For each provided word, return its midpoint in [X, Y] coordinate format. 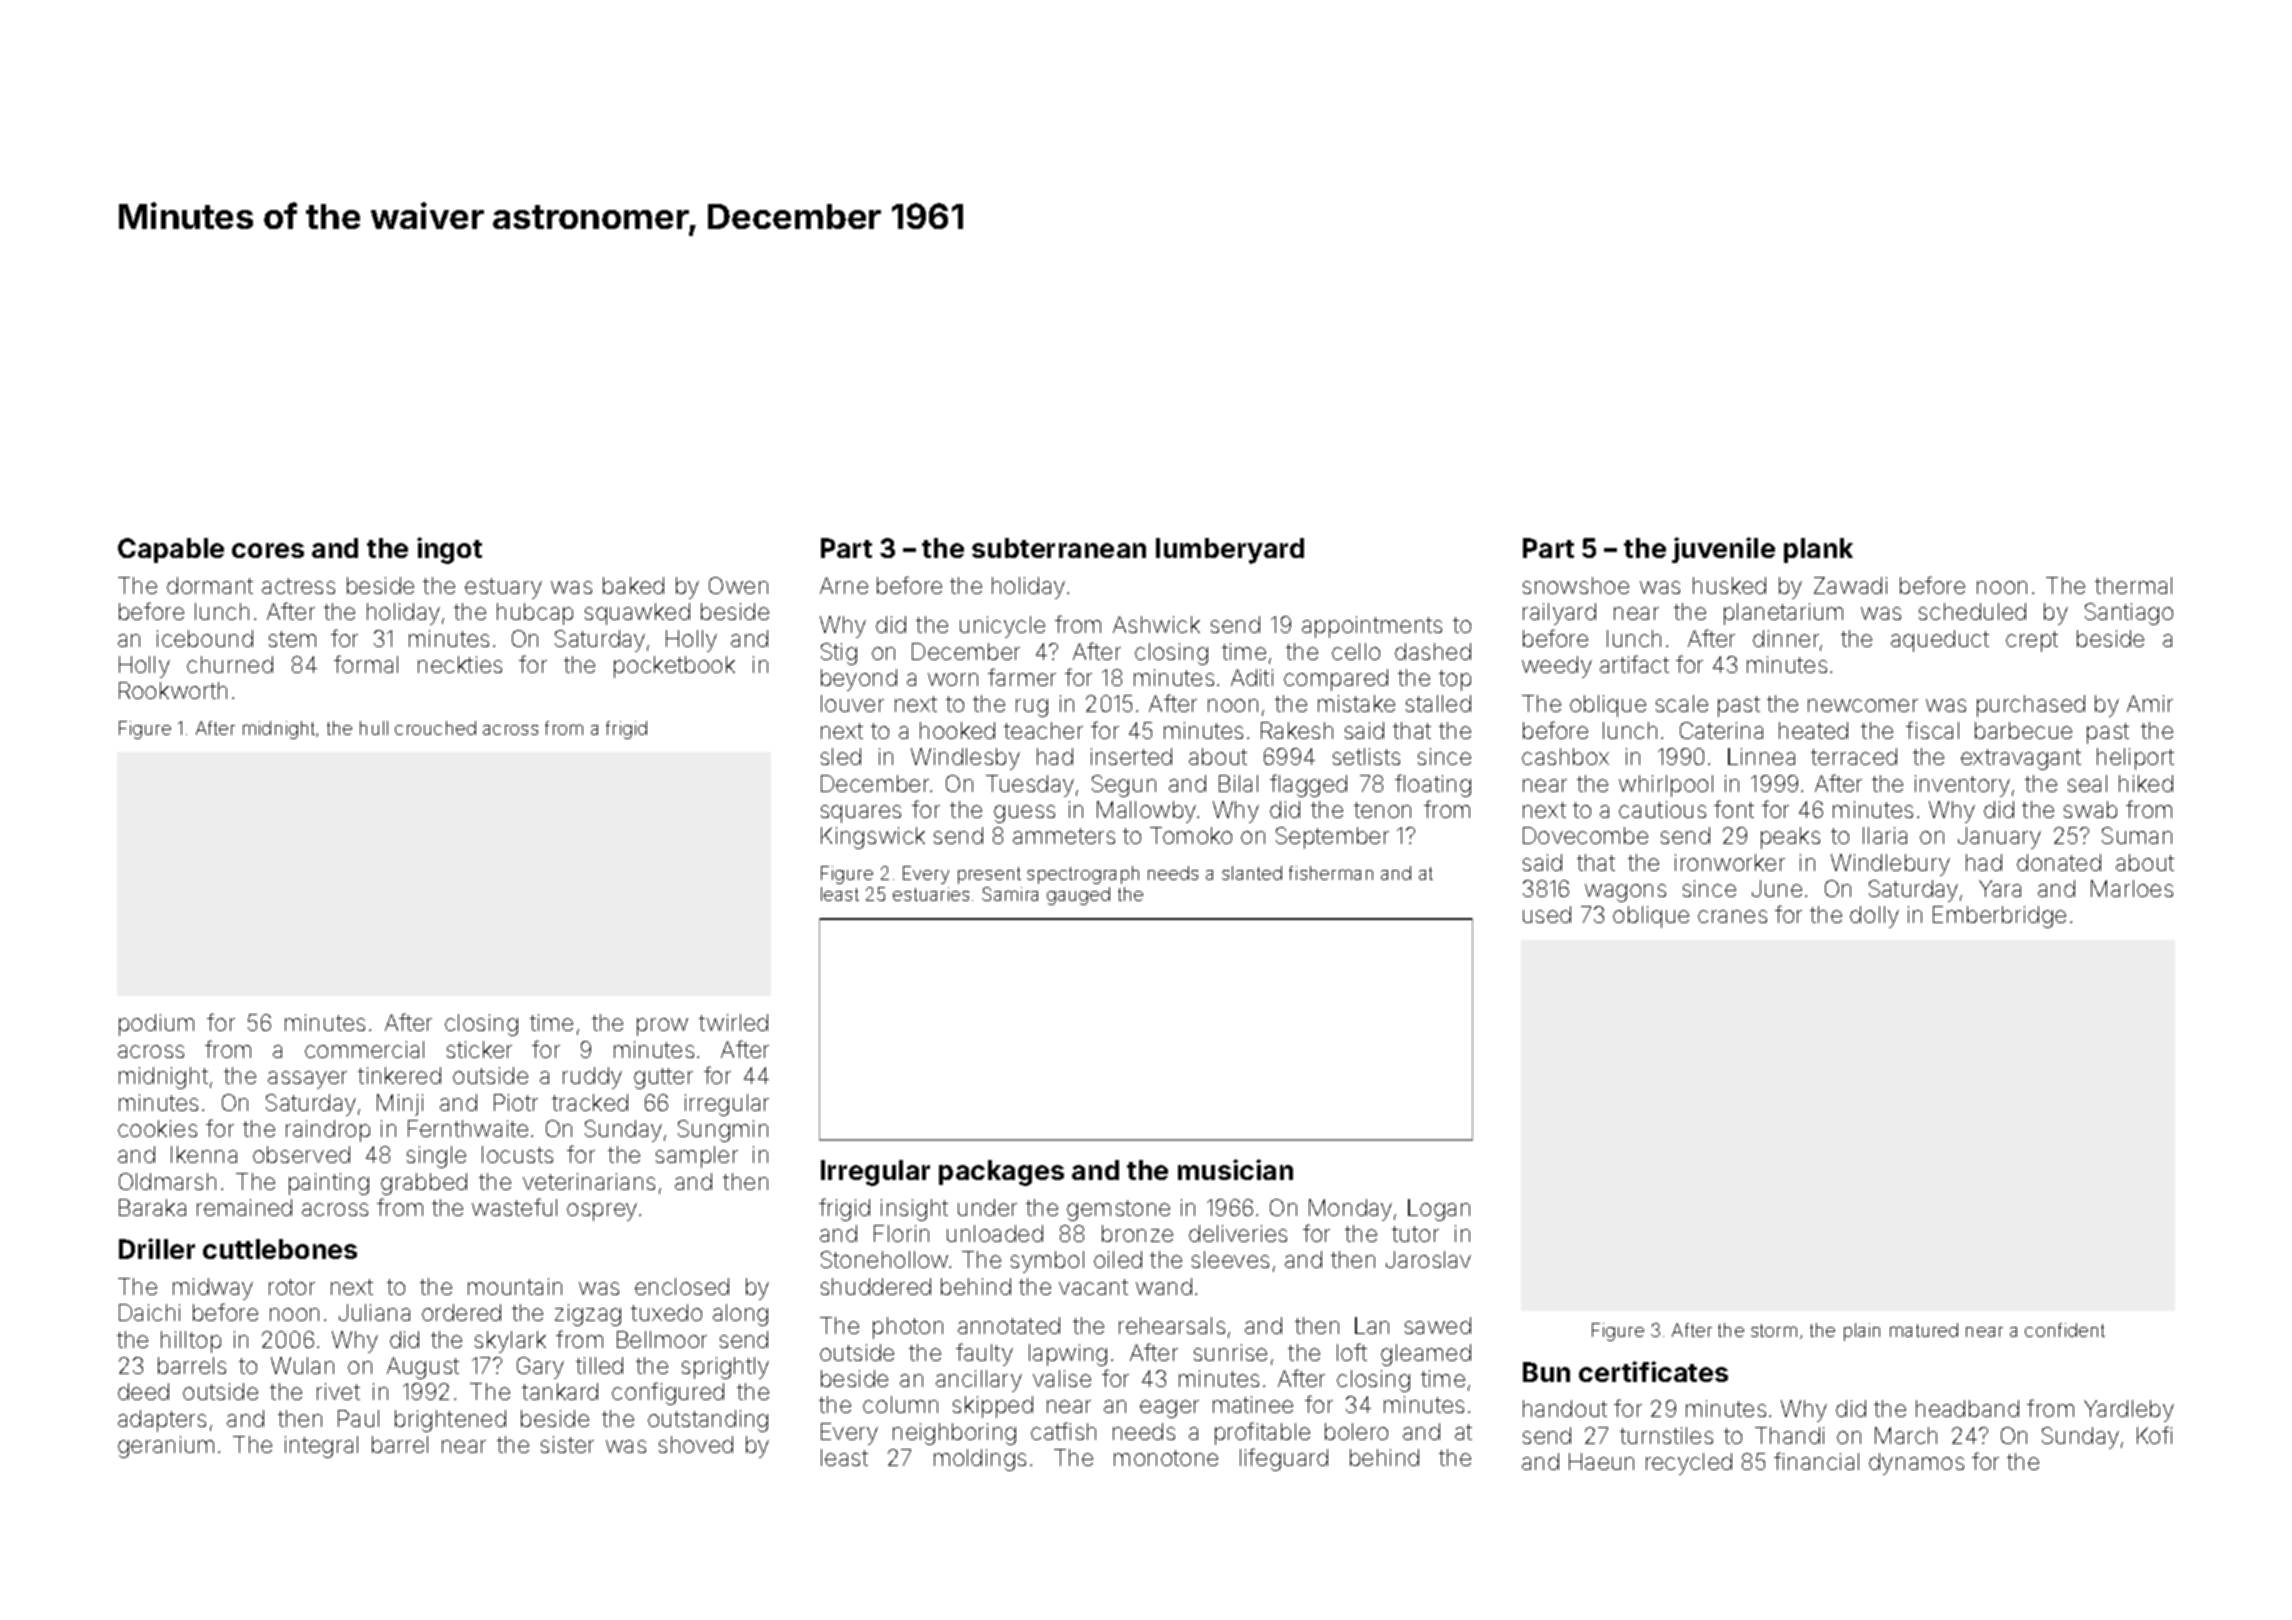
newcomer [1863, 705]
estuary [503, 588]
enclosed [682, 1286]
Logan [1439, 1210]
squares [861, 814]
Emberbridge [1999, 917]
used [1547, 914]
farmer [1022, 677]
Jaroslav [1428, 1259]
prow [662, 1027]
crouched [435, 728]
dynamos [1916, 1464]
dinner [1786, 638]
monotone [1166, 1458]
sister [567, 1444]
